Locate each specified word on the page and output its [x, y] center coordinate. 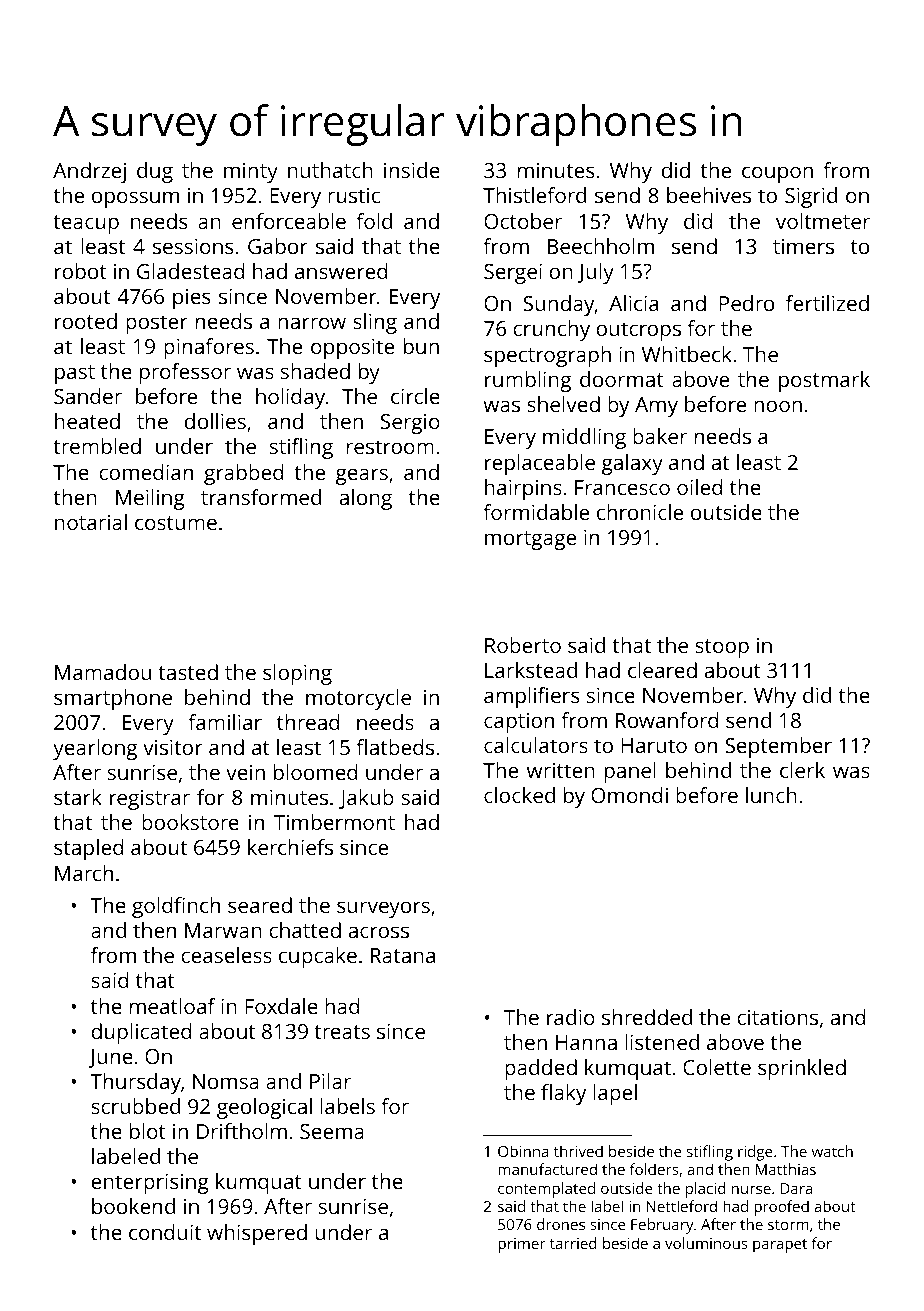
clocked [519, 795]
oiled [700, 487]
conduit [165, 1232]
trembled [97, 446]
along [366, 499]
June [111, 1058]
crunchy [551, 330]
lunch [771, 795]
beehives [709, 195]
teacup [86, 224]
